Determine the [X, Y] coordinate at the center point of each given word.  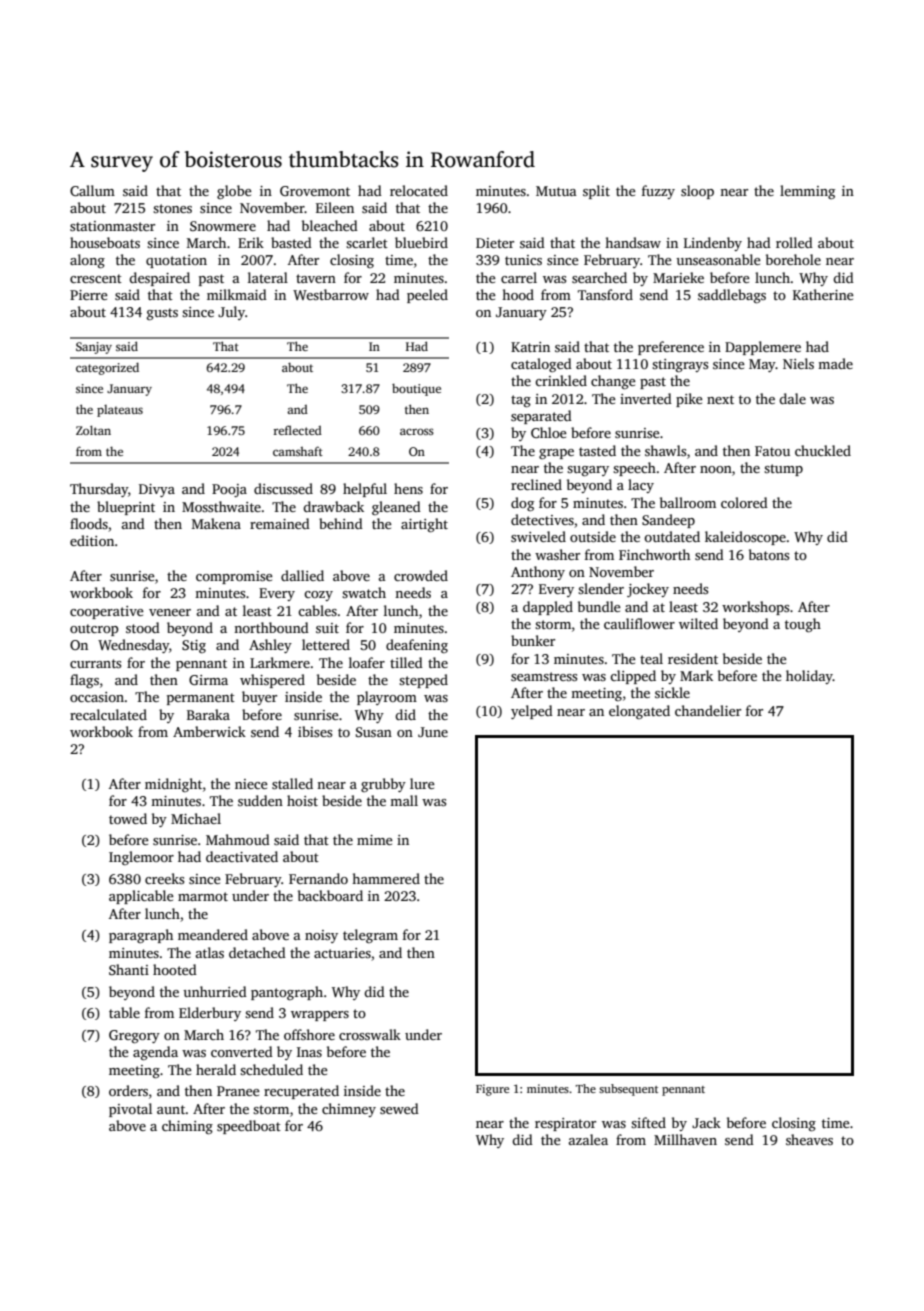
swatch [364, 592]
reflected [298, 430]
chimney [349, 1110]
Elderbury [210, 1014]
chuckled [823, 450]
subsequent [628, 1090]
